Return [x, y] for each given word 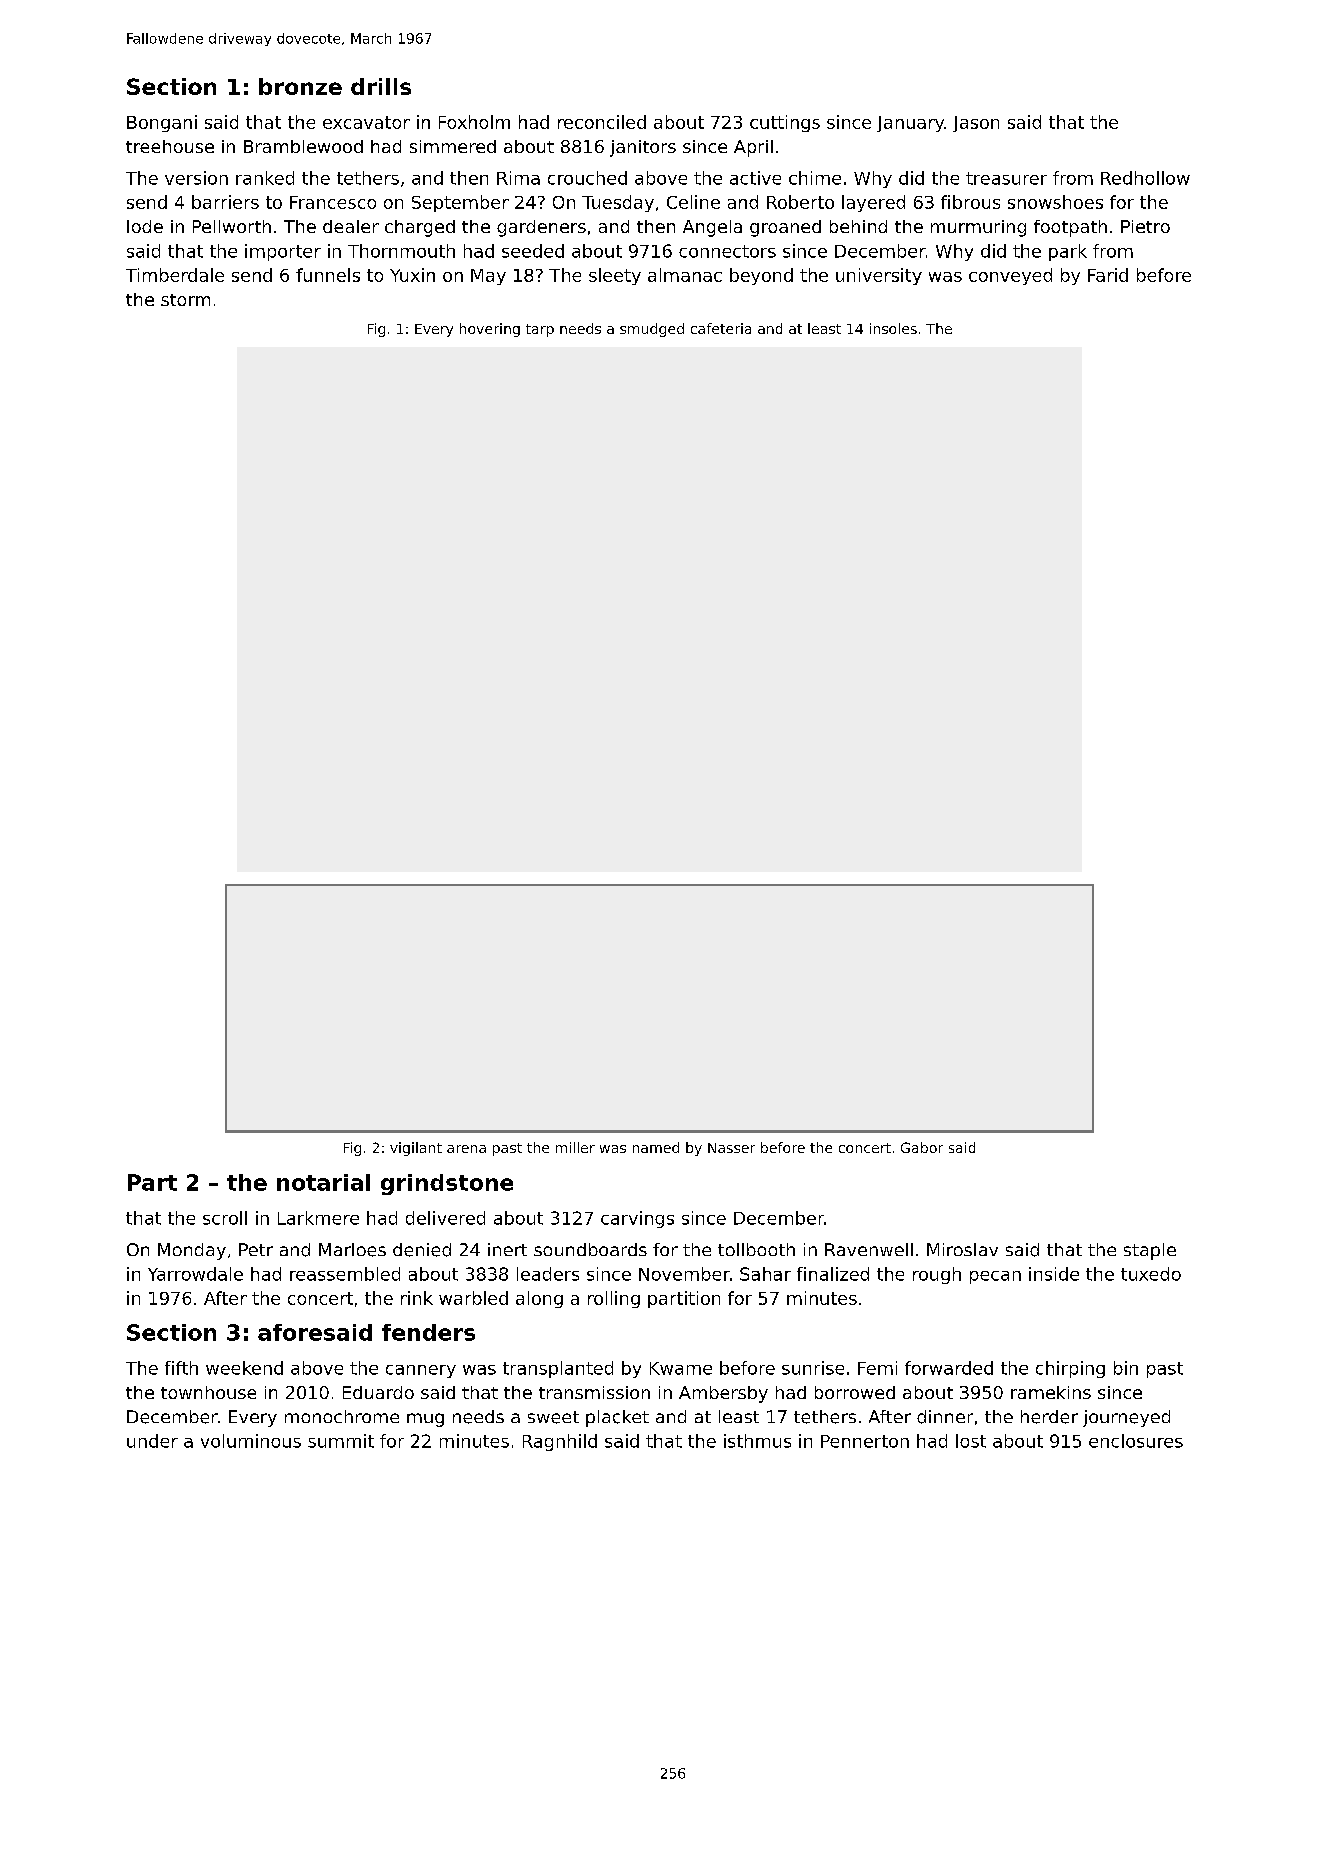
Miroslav [962, 1249]
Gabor [922, 1147]
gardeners [541, 228]
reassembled [345, 1274]
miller [575, 1147]
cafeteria [721, 328]
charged [420, 228]
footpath [1070, 228]
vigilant [416, 1149]
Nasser [731, 1148]
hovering [490, 330]
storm [185, 300]
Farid [1108, 275]
